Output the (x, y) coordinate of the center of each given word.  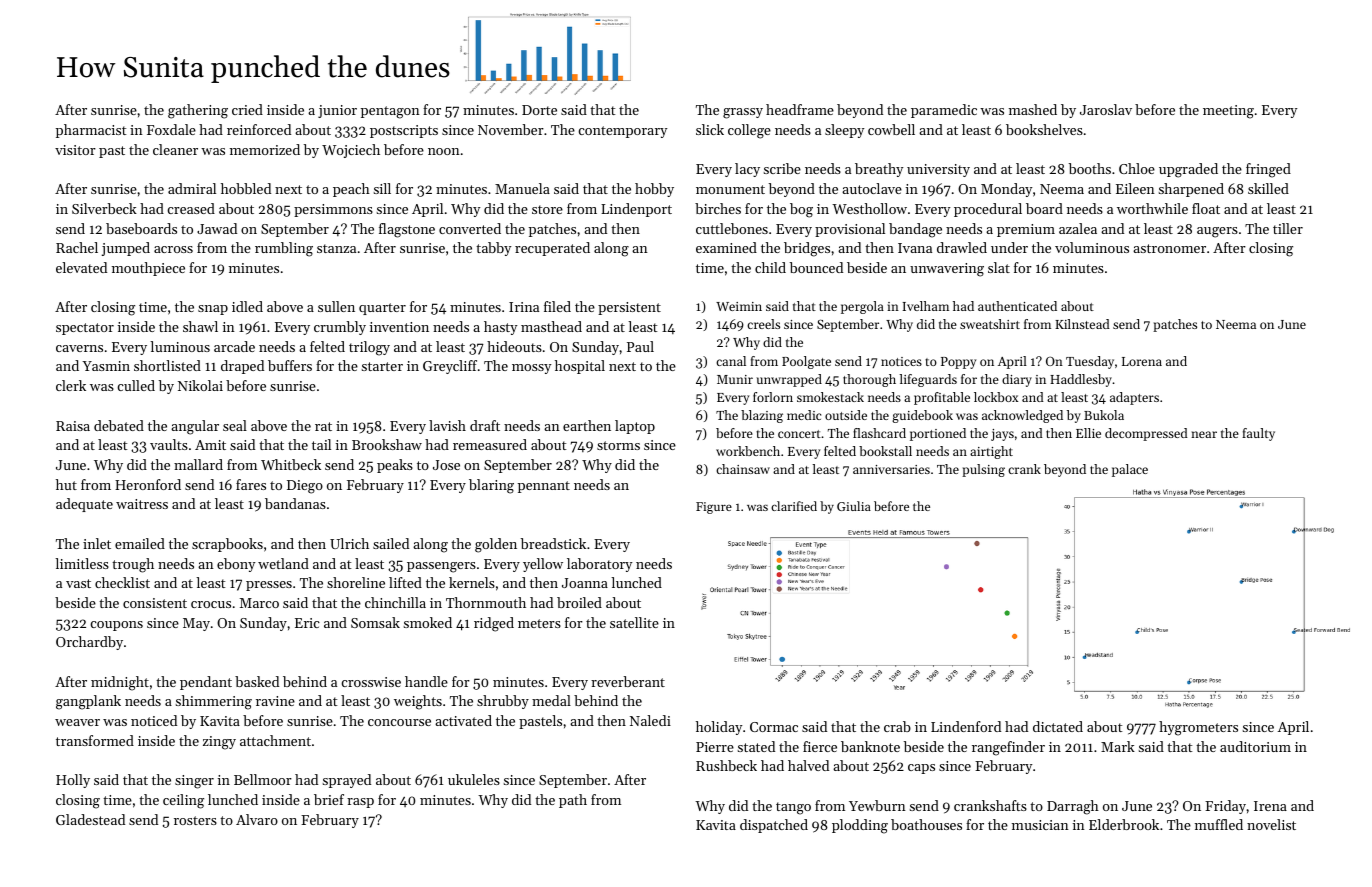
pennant (544, 487)
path (573, 801)
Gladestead (90, 819)
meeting (1228, 112)
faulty (1258, 434)
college (749, 131)
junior (337, 111)
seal (235, 425)
